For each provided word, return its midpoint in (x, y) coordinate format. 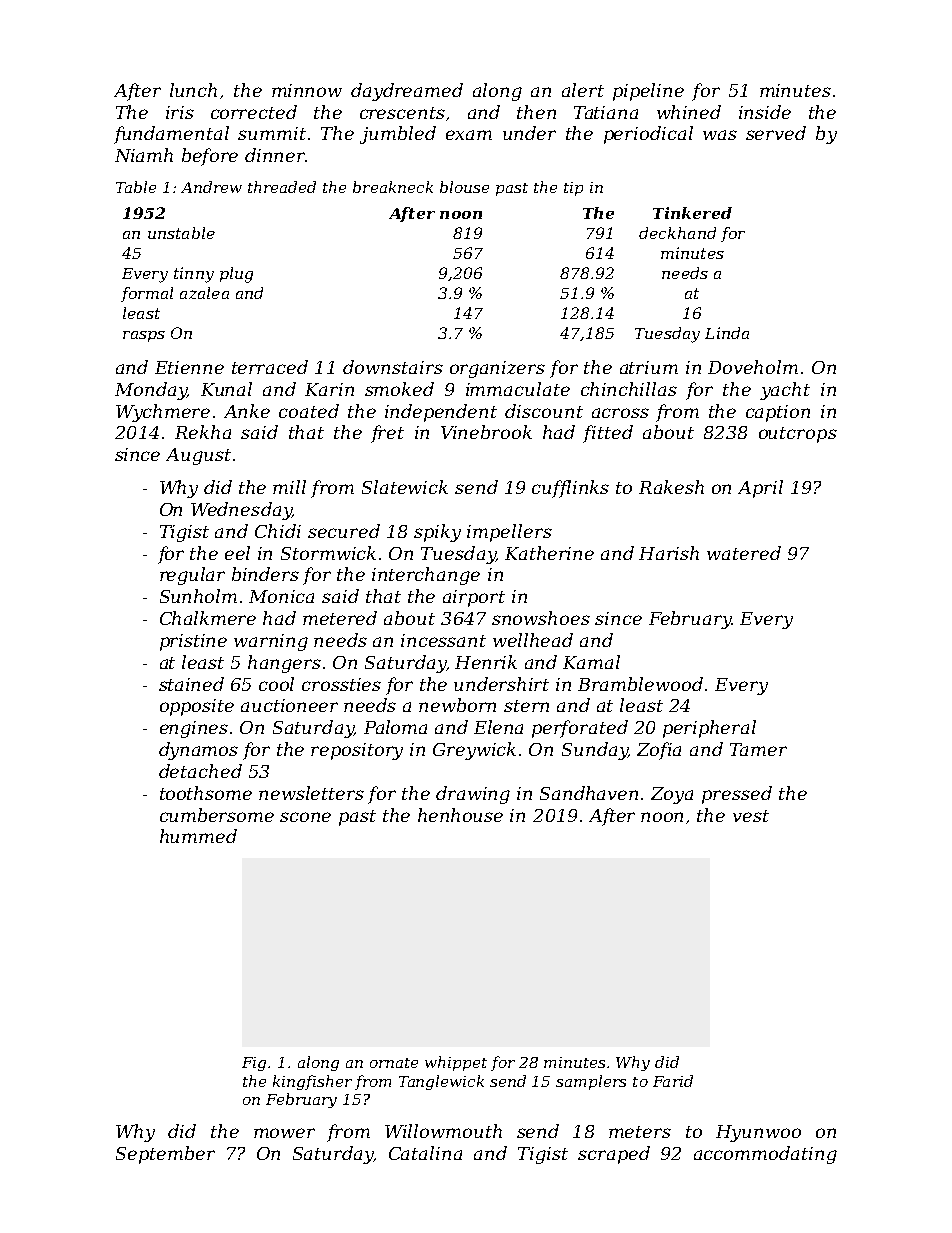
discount (544, 411)
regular (192, 576)
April (760, 489)
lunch (193, 90)
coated (309, 411)
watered (744, 553)
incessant (443, 640)
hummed (198, 836)
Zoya (672, 795)
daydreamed (407, 92)
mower (284, 1133)
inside (765, 112)
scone (305, 817)
